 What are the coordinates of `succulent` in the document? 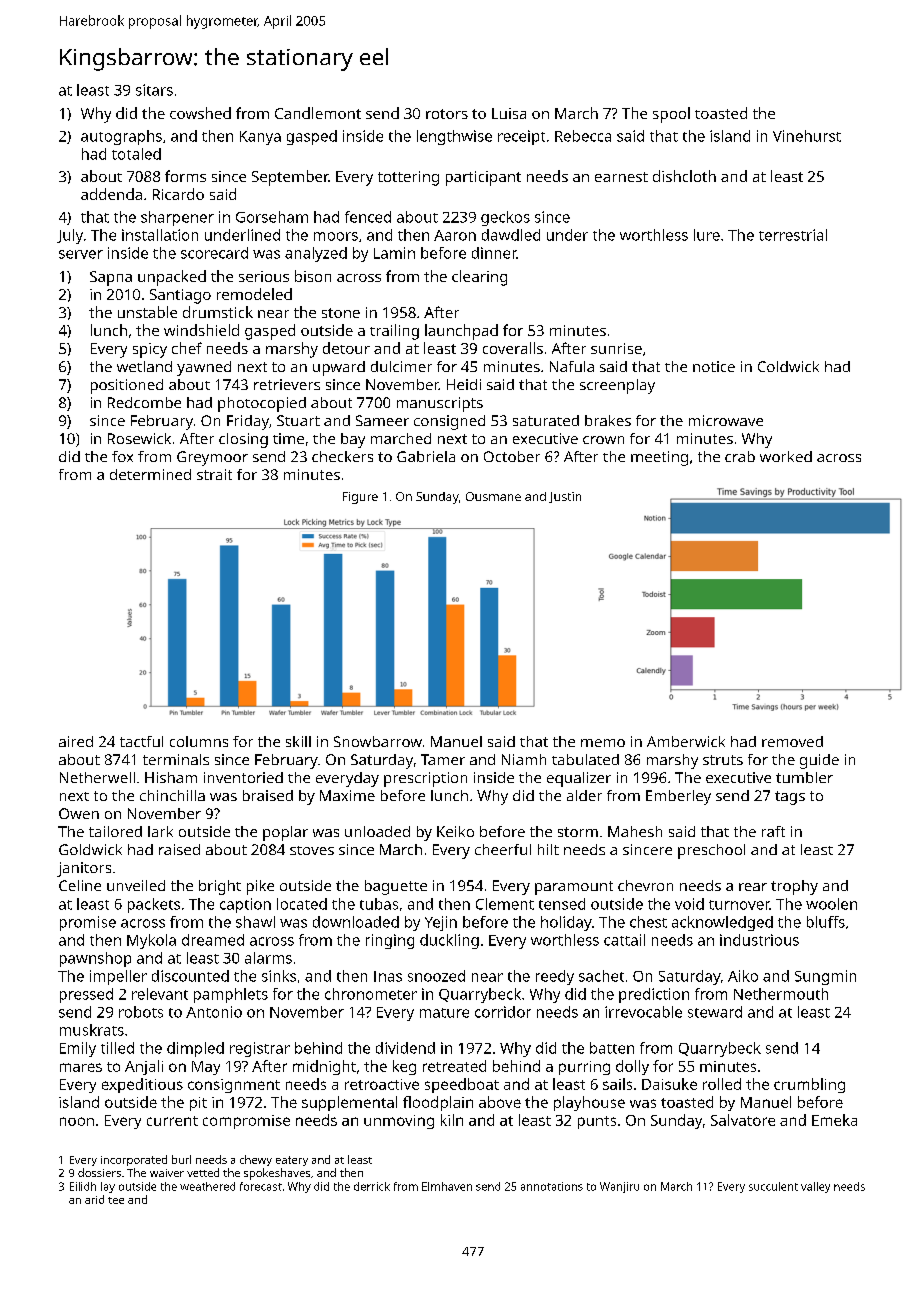 It's located at (773, 1186).
